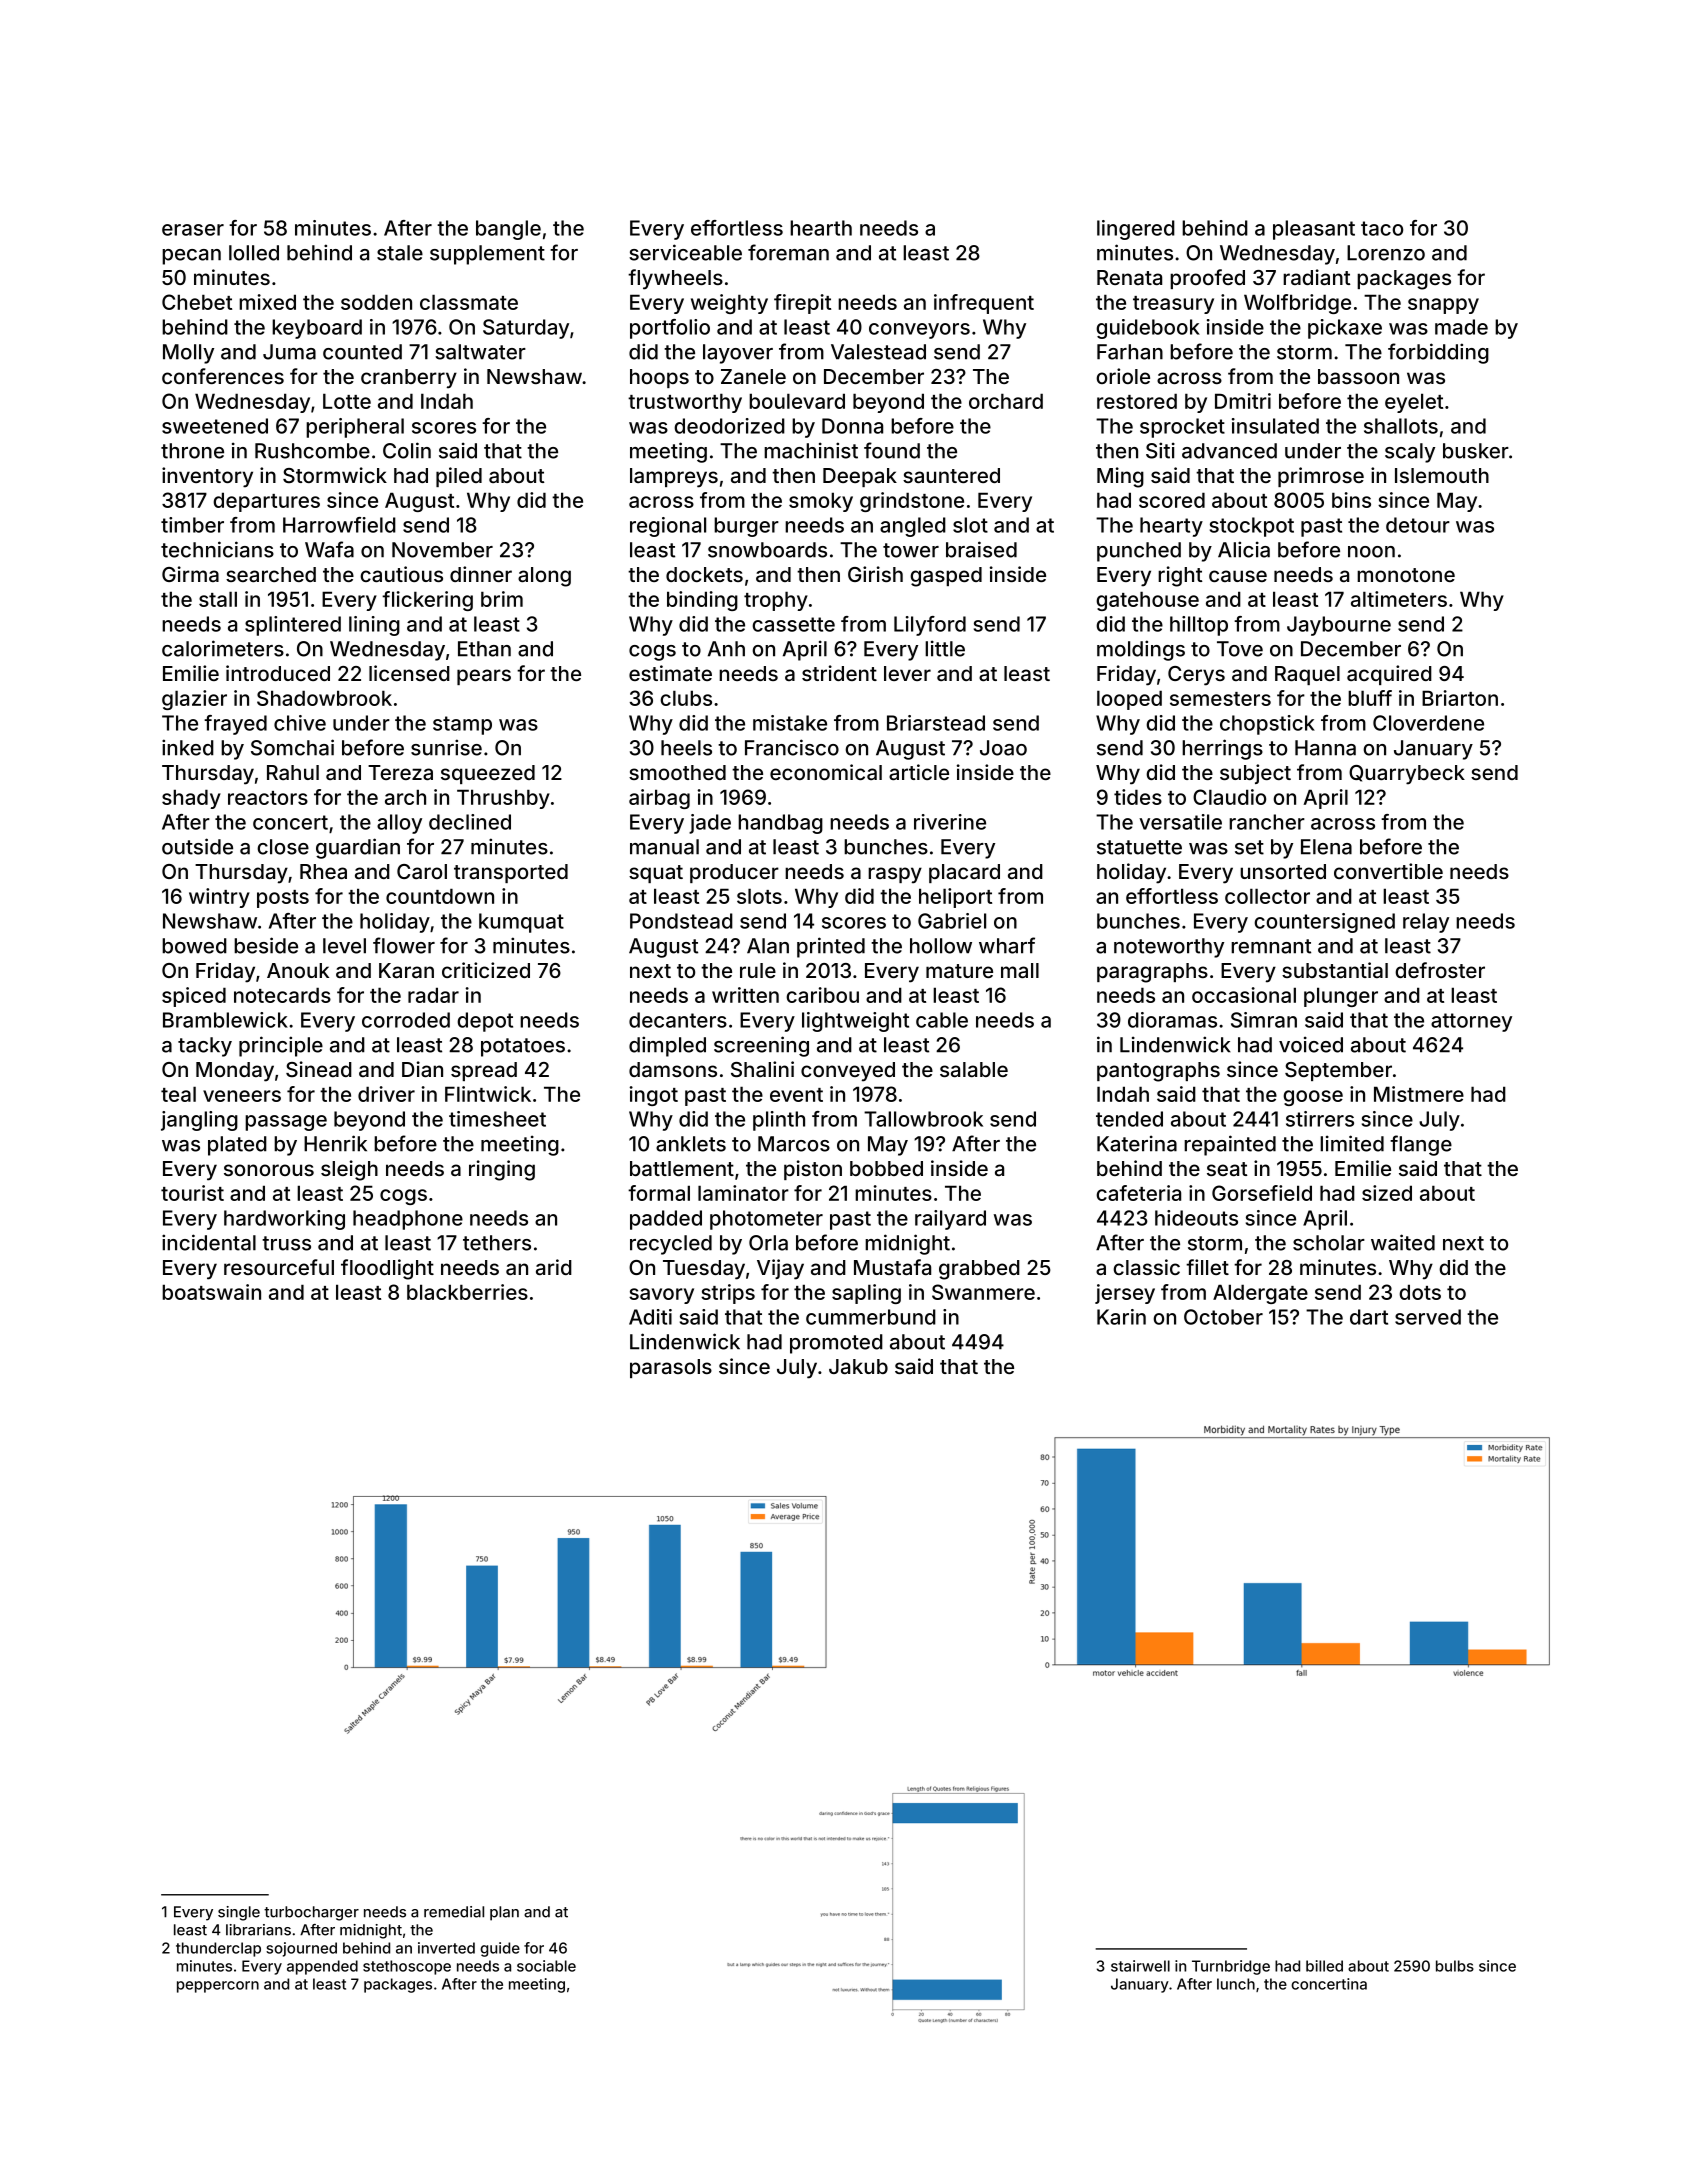 This image has width=1683, height=2178. Describe the element at coordinates (1196, 1218) in the image. I see `hideouts` at that location.
